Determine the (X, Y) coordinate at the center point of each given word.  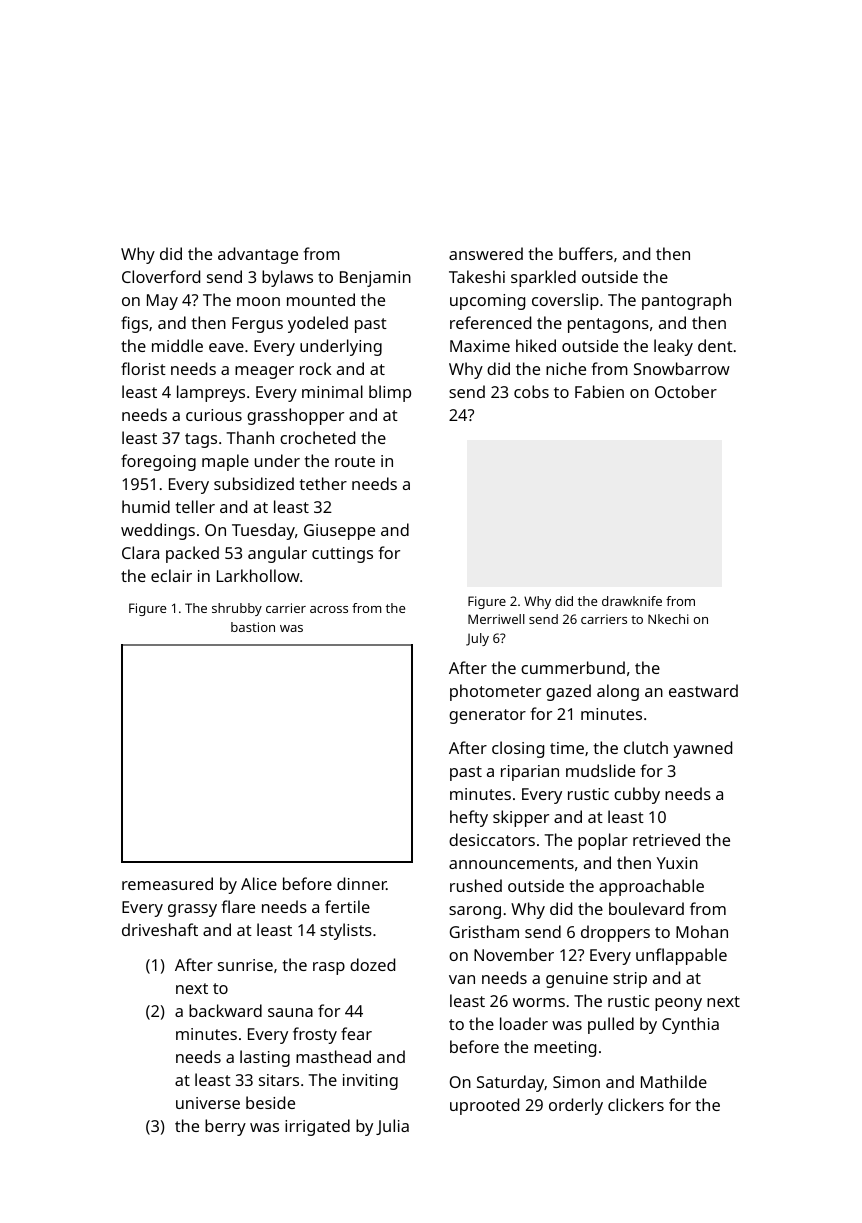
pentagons (608, 325)
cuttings (342, 555)
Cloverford (161, 276)
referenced (490, 322)
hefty (469, 818)
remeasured (167, 883)
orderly (576, 1106)
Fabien (599, 391)
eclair (171, 575)
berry (225, 1127)
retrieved (666, 839)
